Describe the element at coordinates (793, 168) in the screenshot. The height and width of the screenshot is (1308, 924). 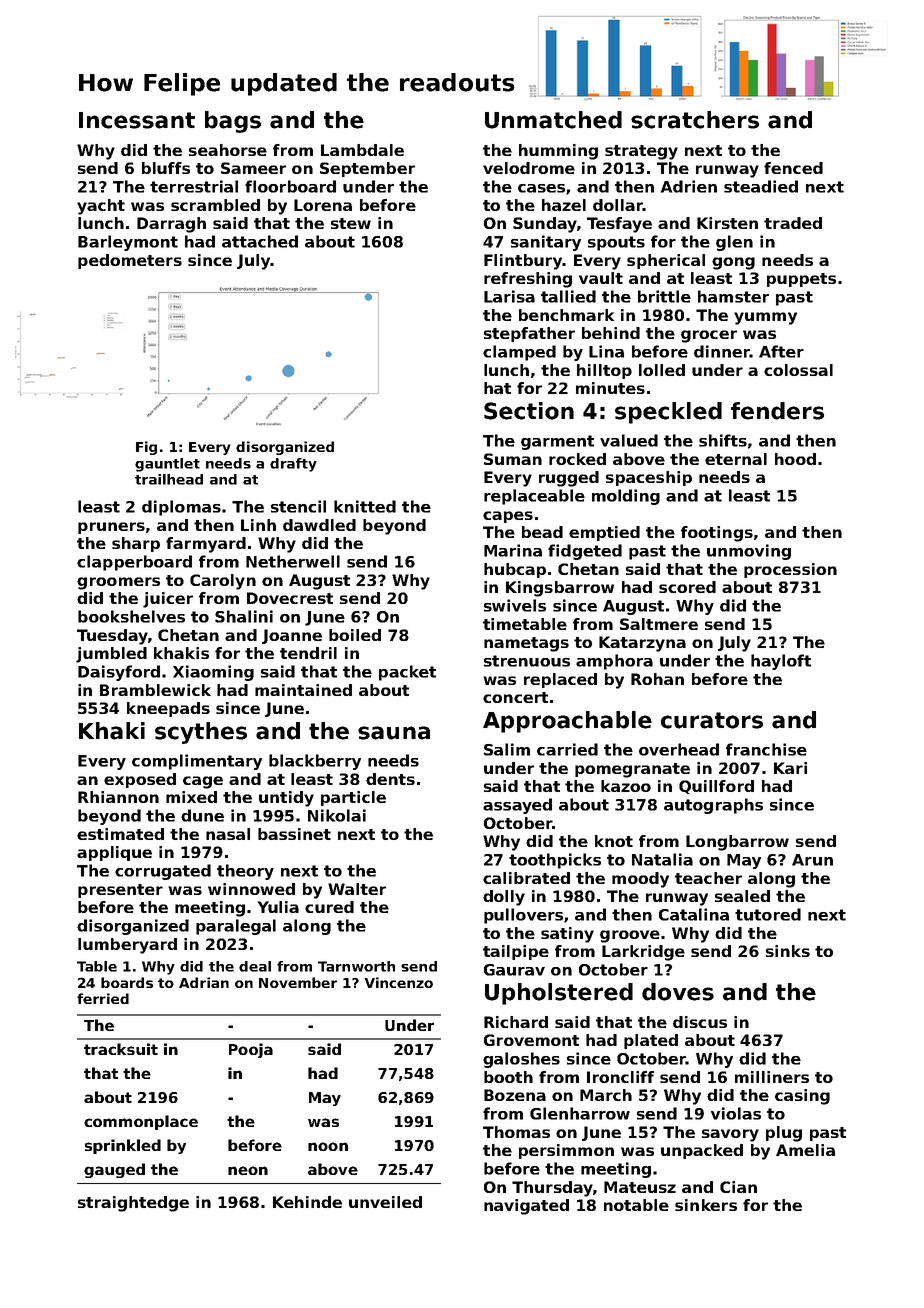
I see `fenced` at that location.
